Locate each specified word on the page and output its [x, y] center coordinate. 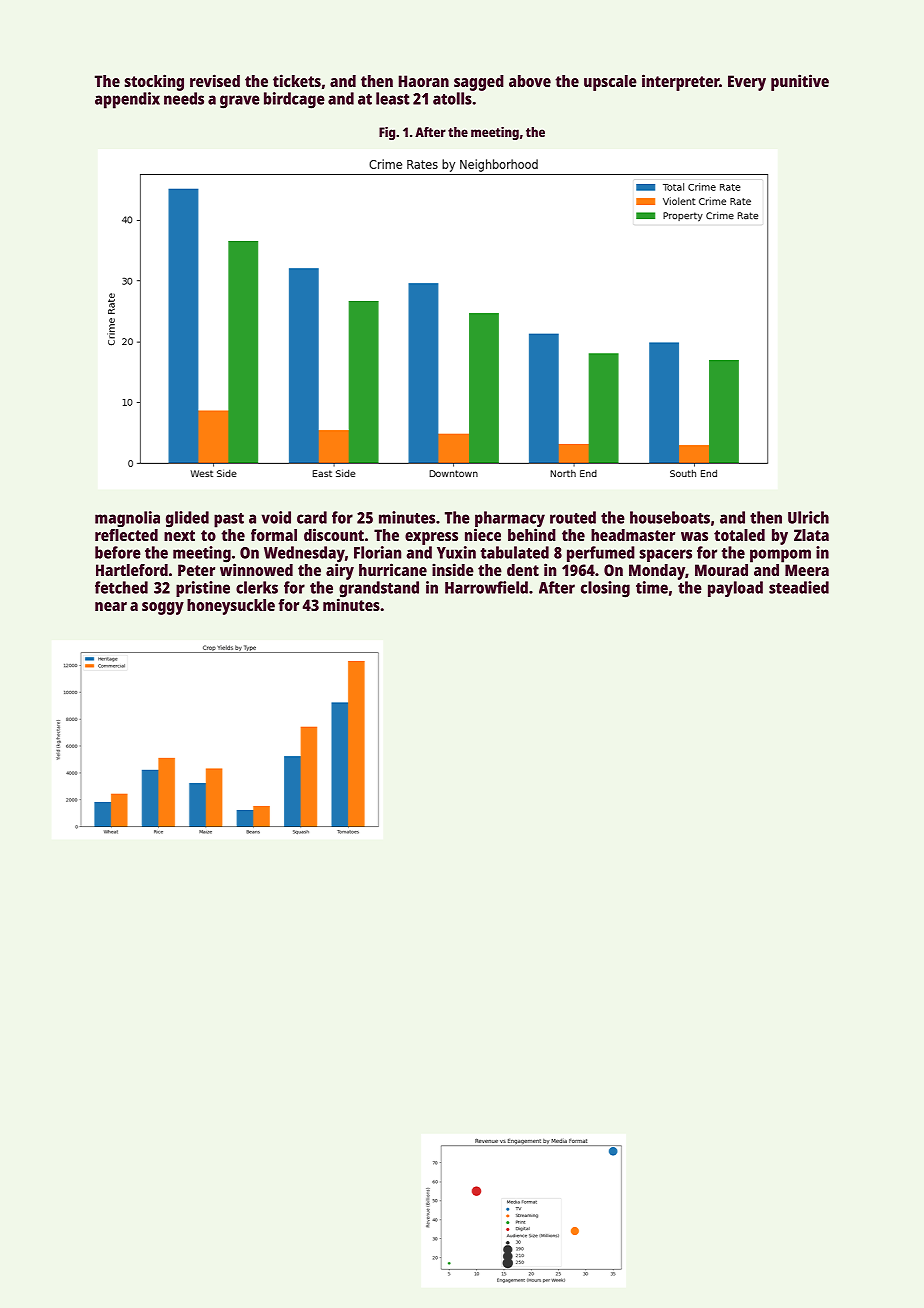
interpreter [680, 82]
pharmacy [510, 519]
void [276, 517]
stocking [154, 82]
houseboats [670, 517]
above [530, 81]
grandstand [379, 589]
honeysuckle [231, 607]
